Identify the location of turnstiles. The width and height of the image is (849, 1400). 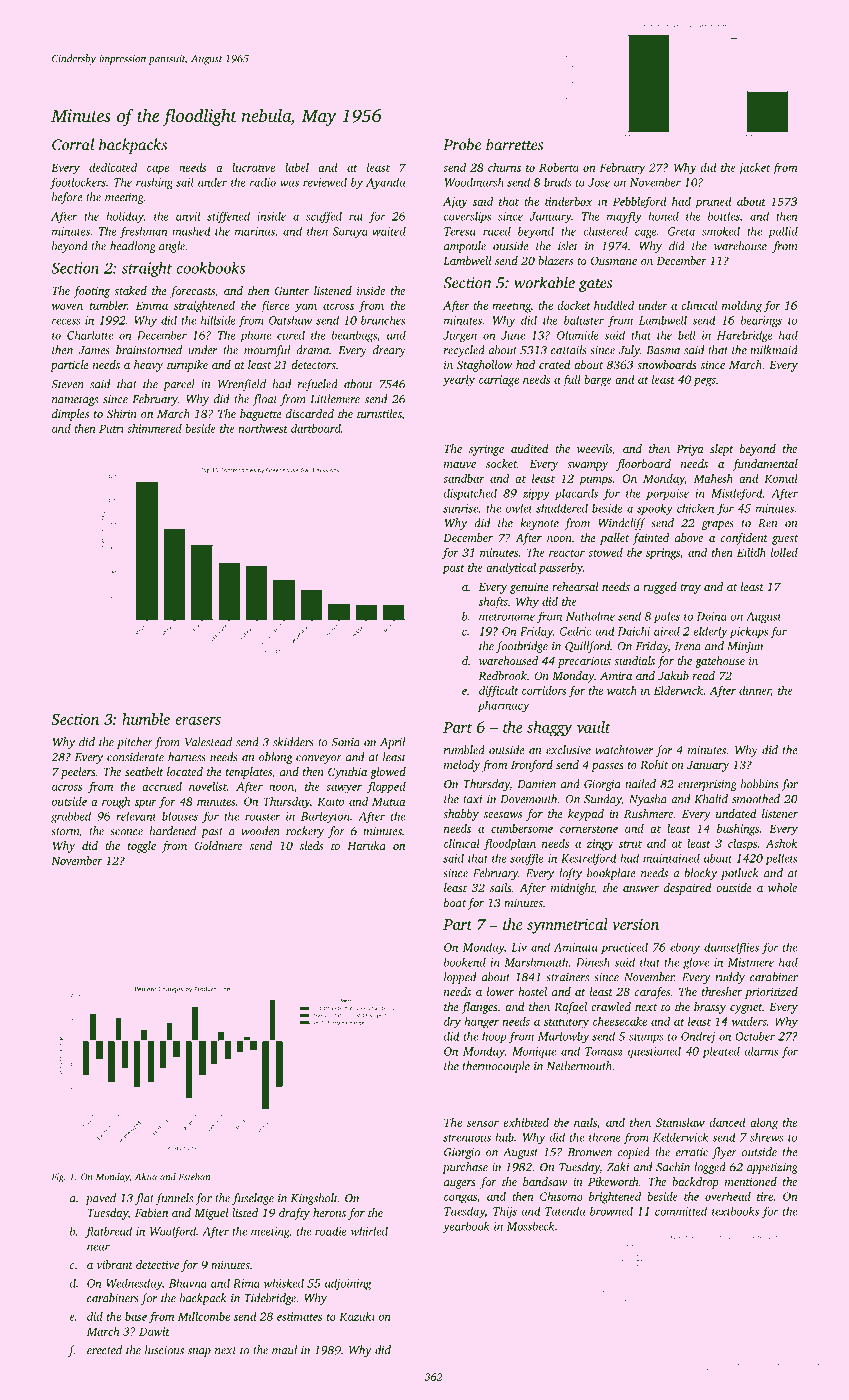
(379, 414).
